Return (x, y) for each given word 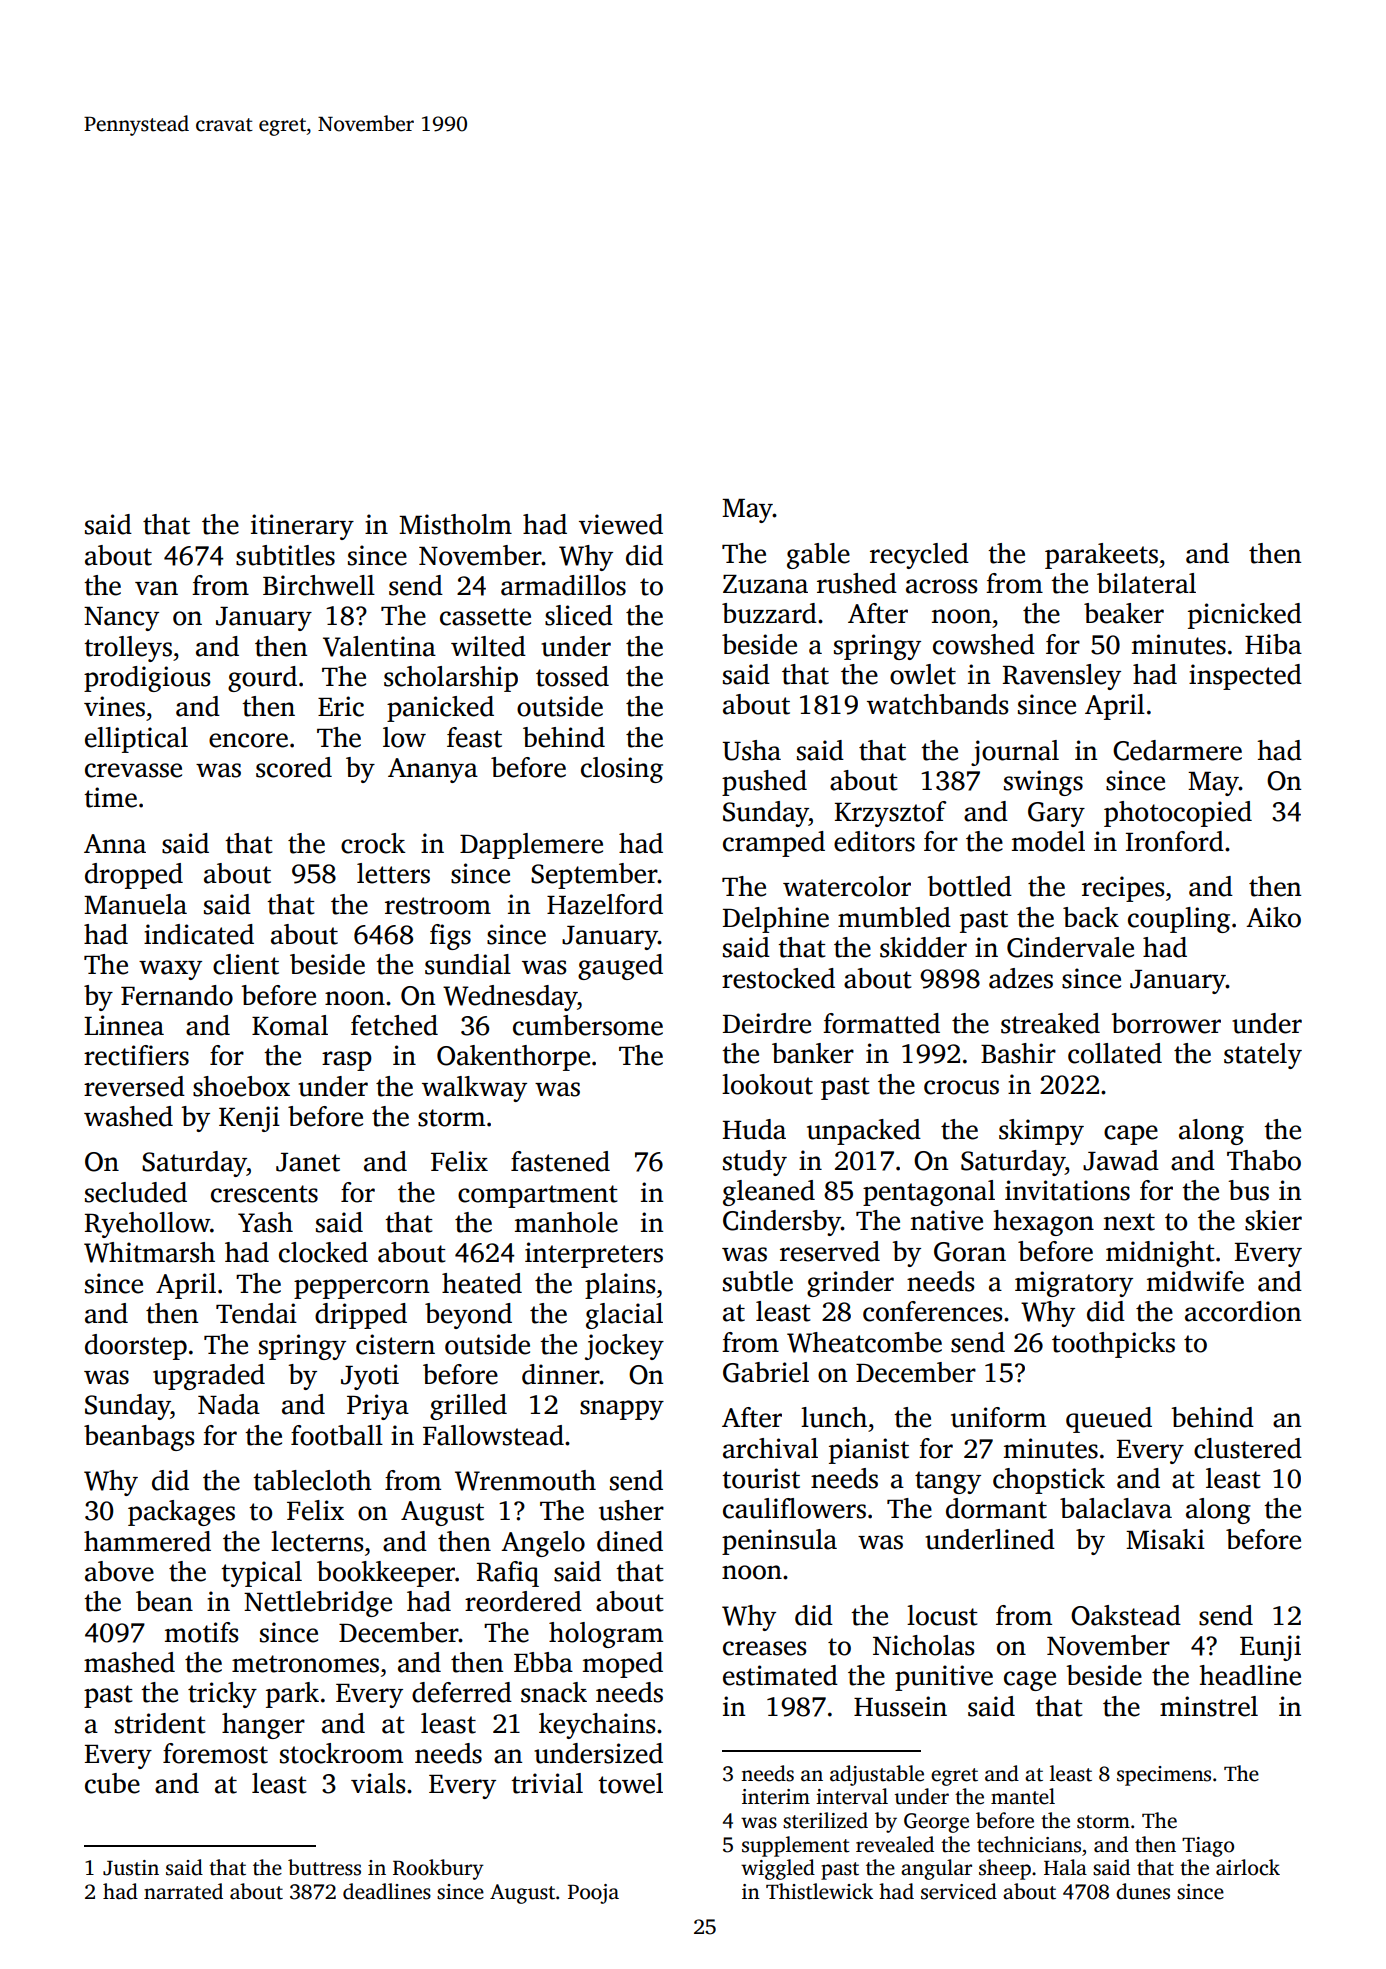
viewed (621, 524)
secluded (136, 1192)
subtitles (285, 555)
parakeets (1101, 556)
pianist (869, 1451)
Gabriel (766, 1372)
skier (1273, 1220)
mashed (129, 1662)
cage (1030, 1681)
